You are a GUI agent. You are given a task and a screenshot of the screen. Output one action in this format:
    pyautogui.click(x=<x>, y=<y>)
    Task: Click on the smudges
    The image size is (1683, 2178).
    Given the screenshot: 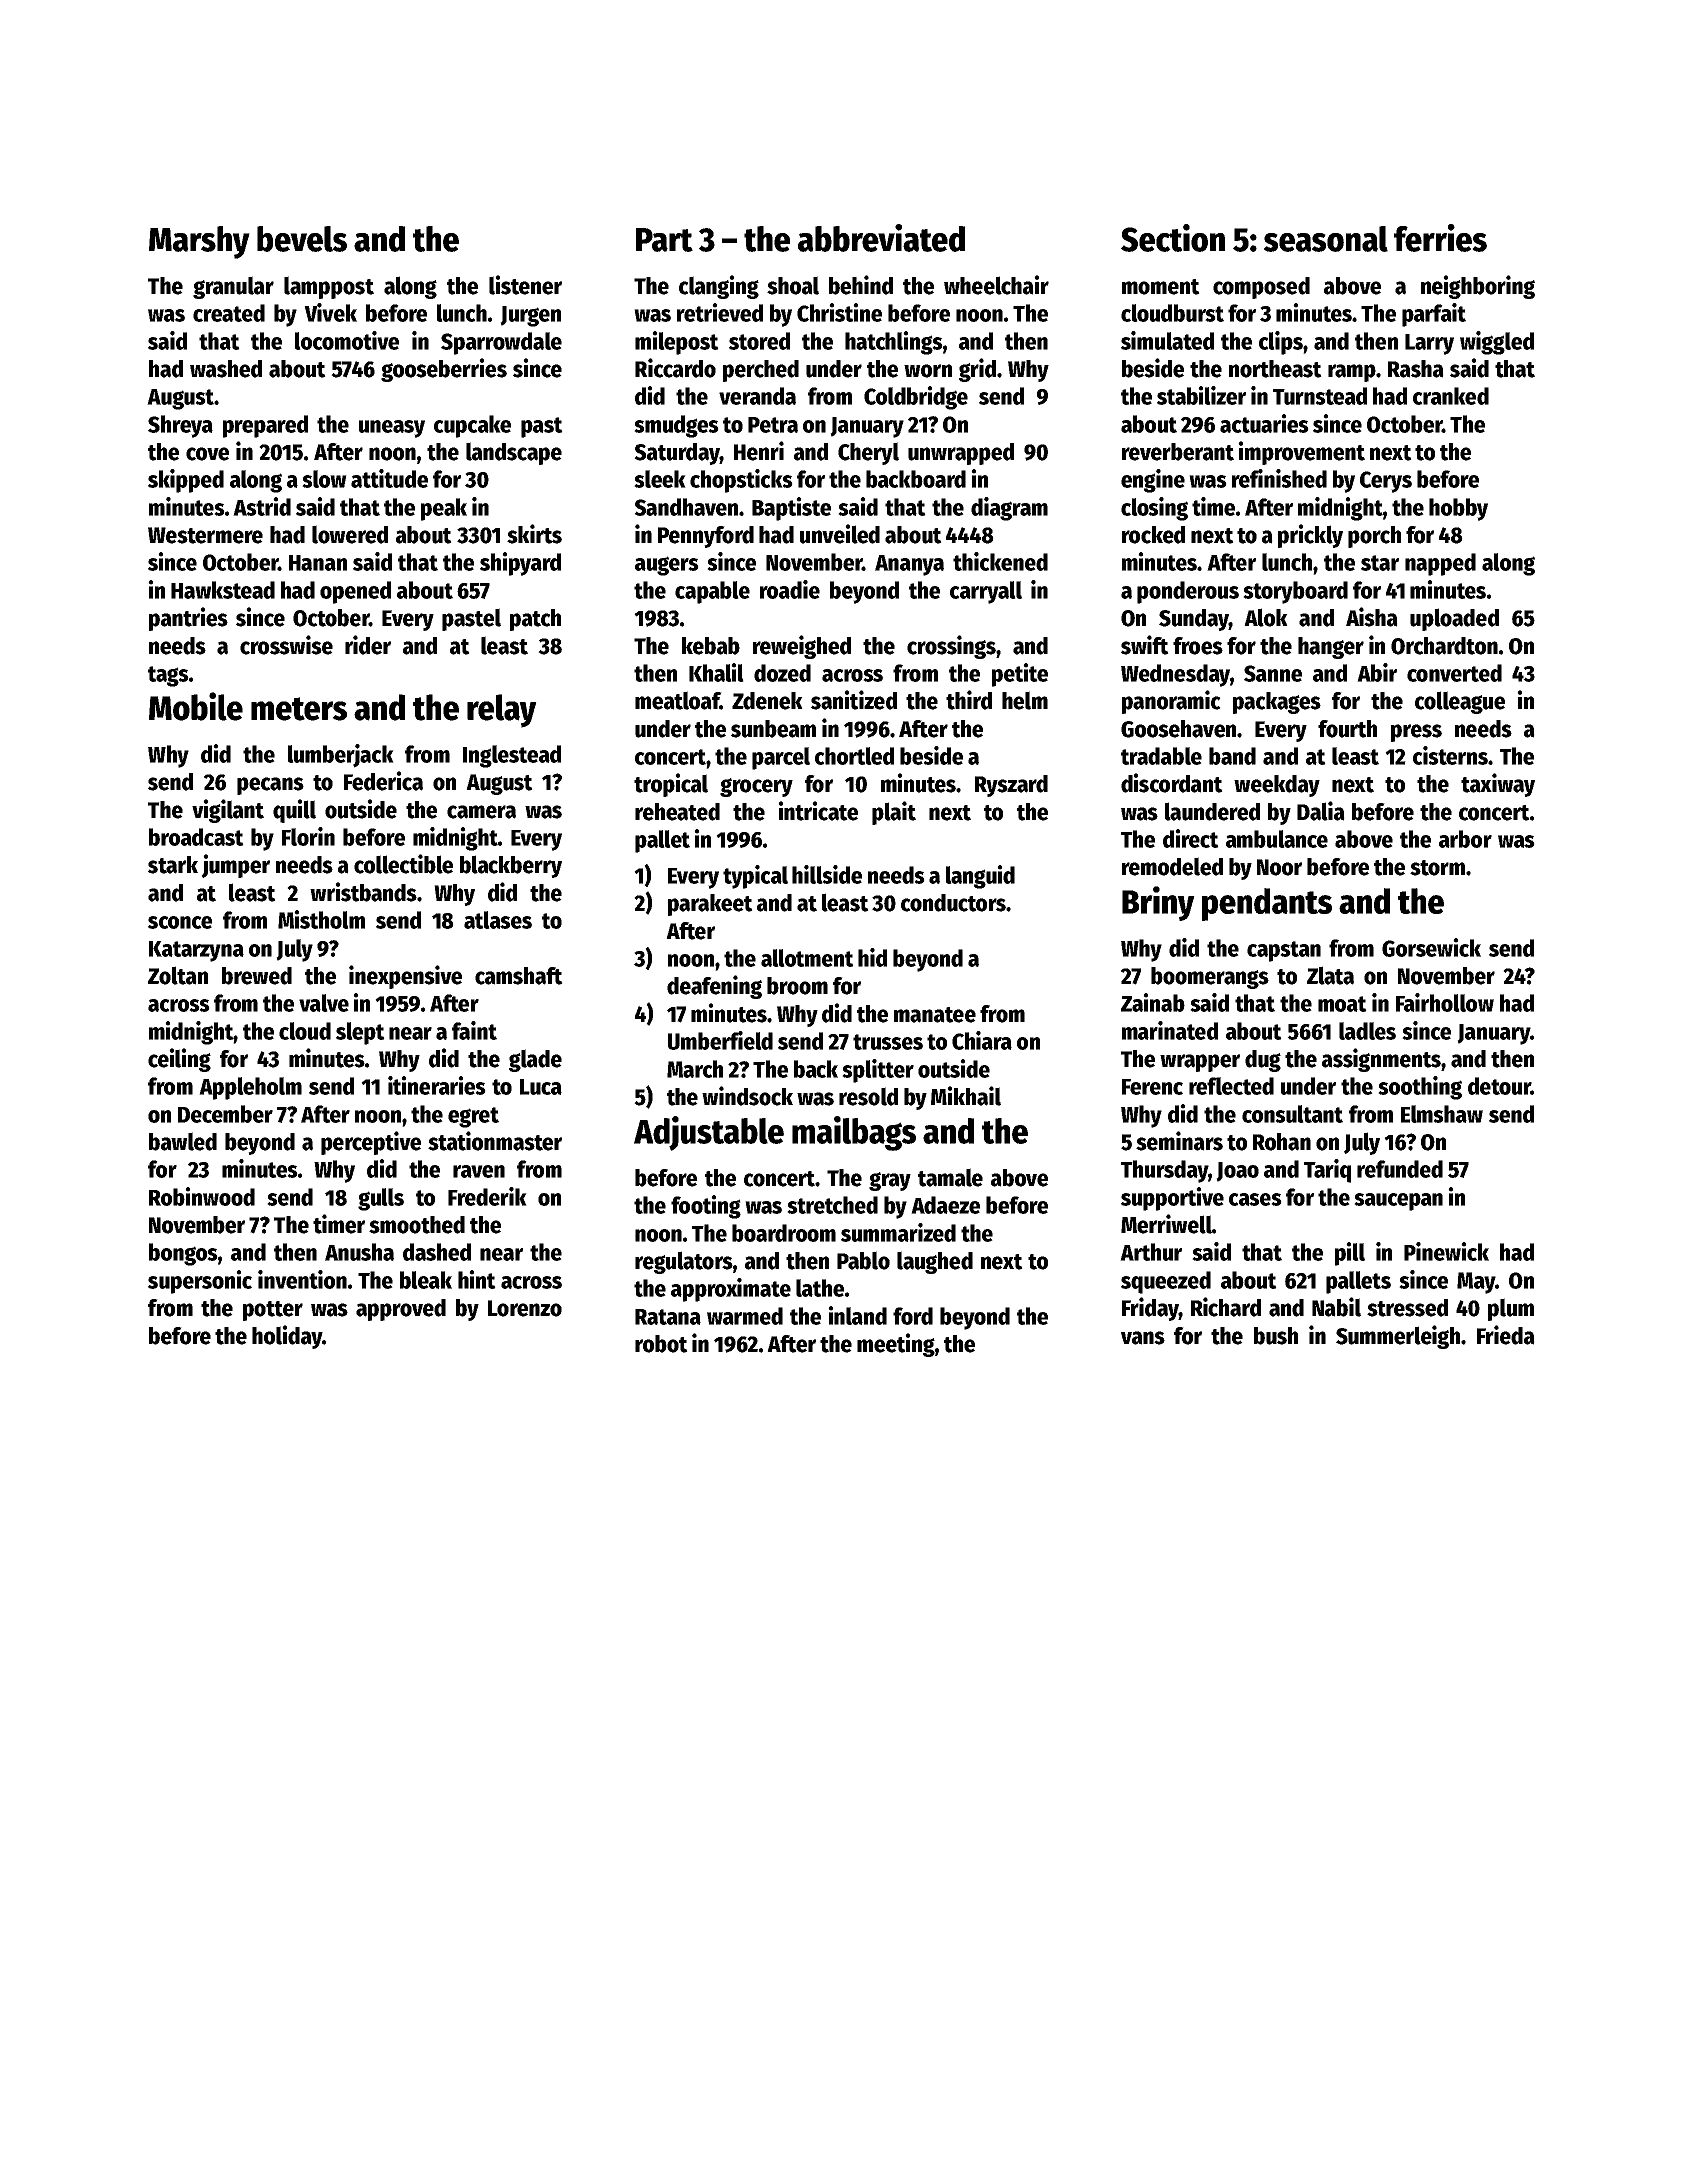 What is the action you would take?
    pyautogui.click(x=676, y=426)
